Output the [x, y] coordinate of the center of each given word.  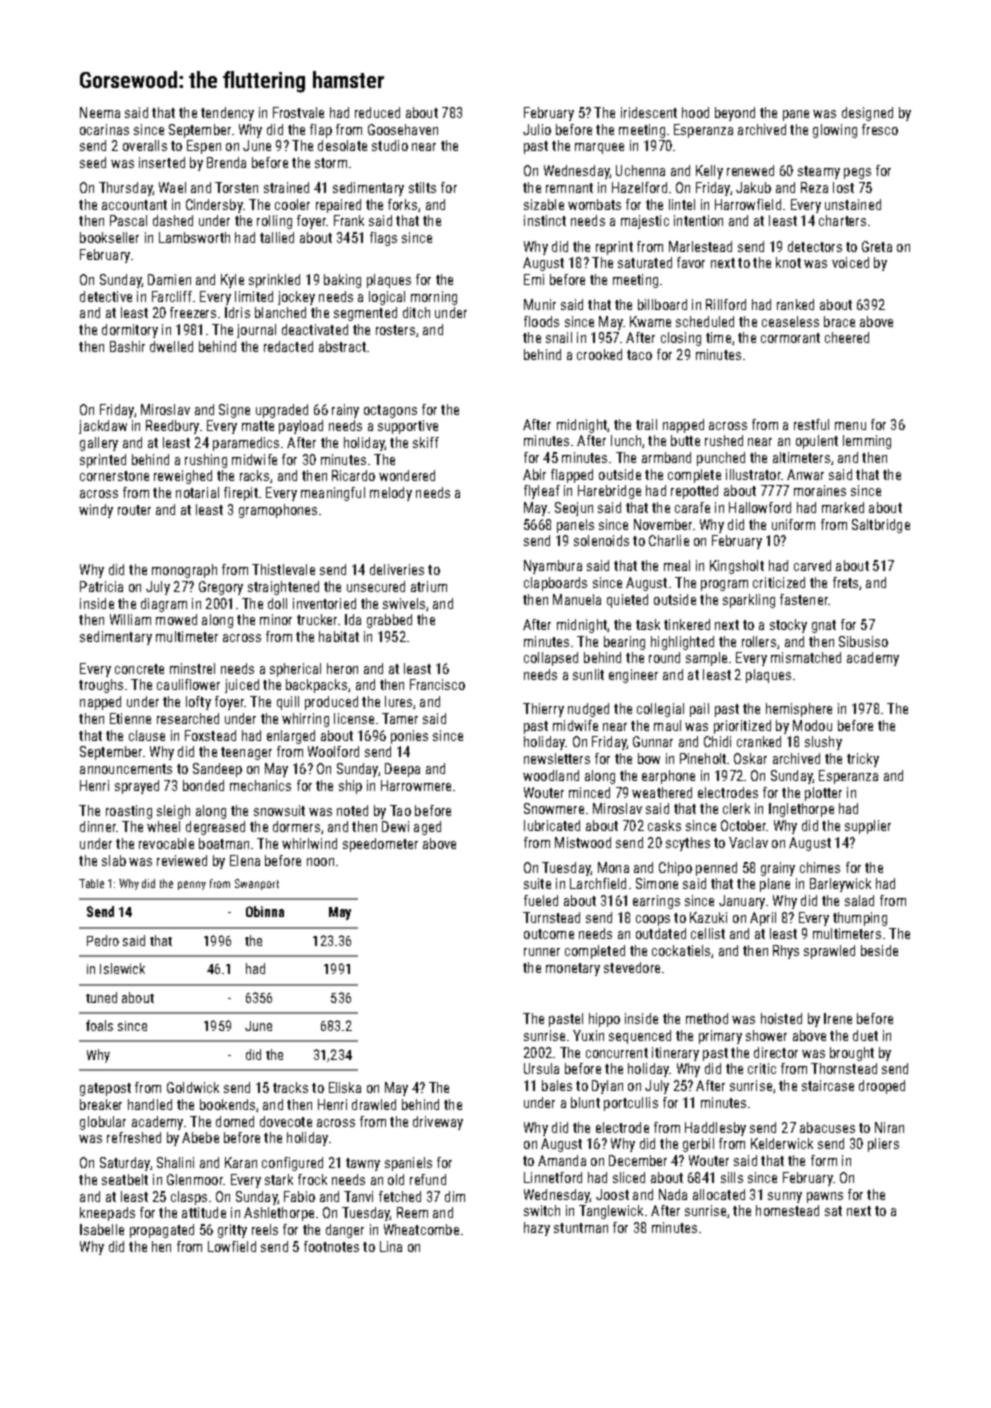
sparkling [749, 601]
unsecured [376, 586]
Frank [349, 220]
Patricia [101, 586]
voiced [850, 262]
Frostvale [298, 112]
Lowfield [232, 1246]
